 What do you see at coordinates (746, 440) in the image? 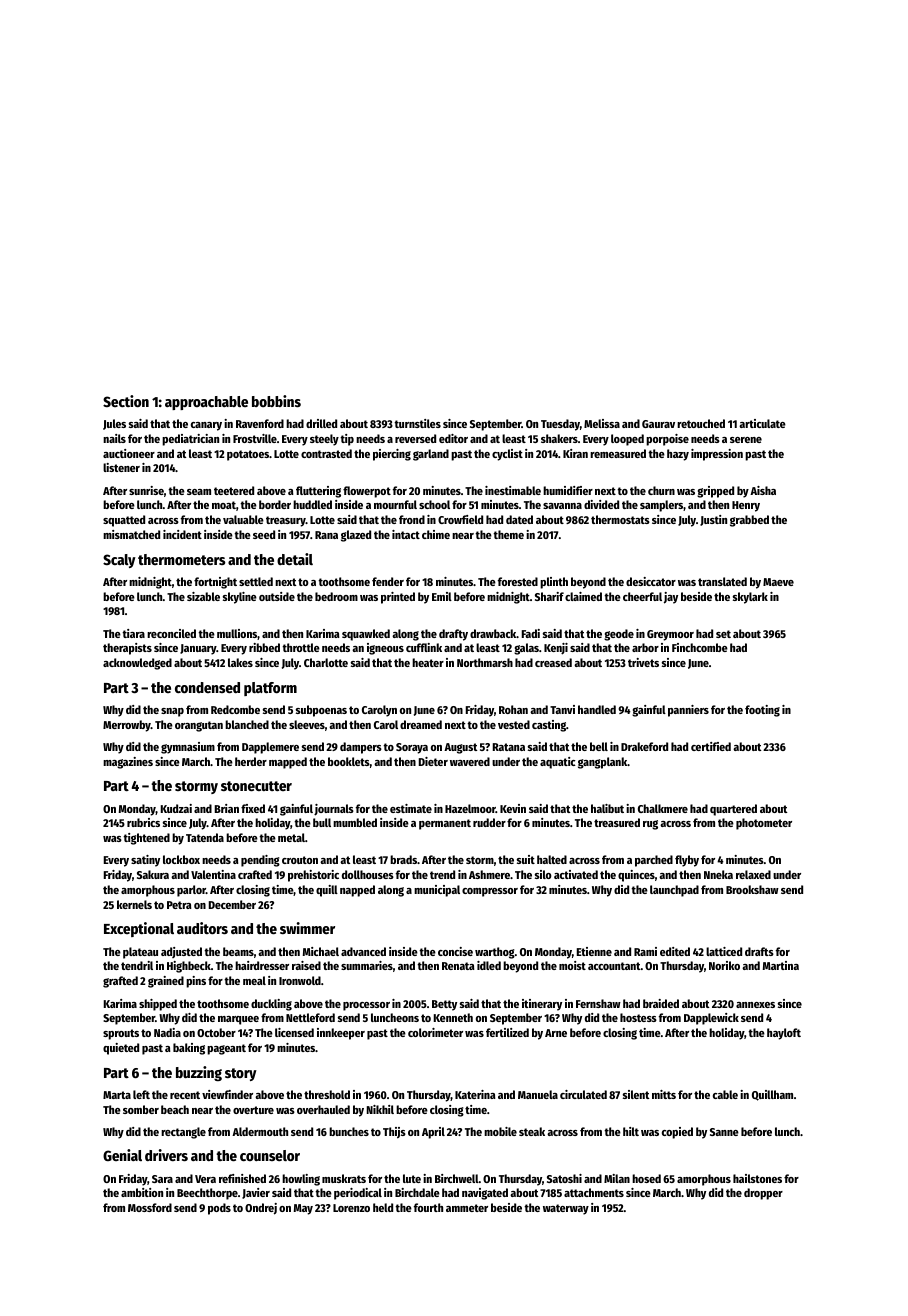
I see `serene` at bounding box center [746, 440].
